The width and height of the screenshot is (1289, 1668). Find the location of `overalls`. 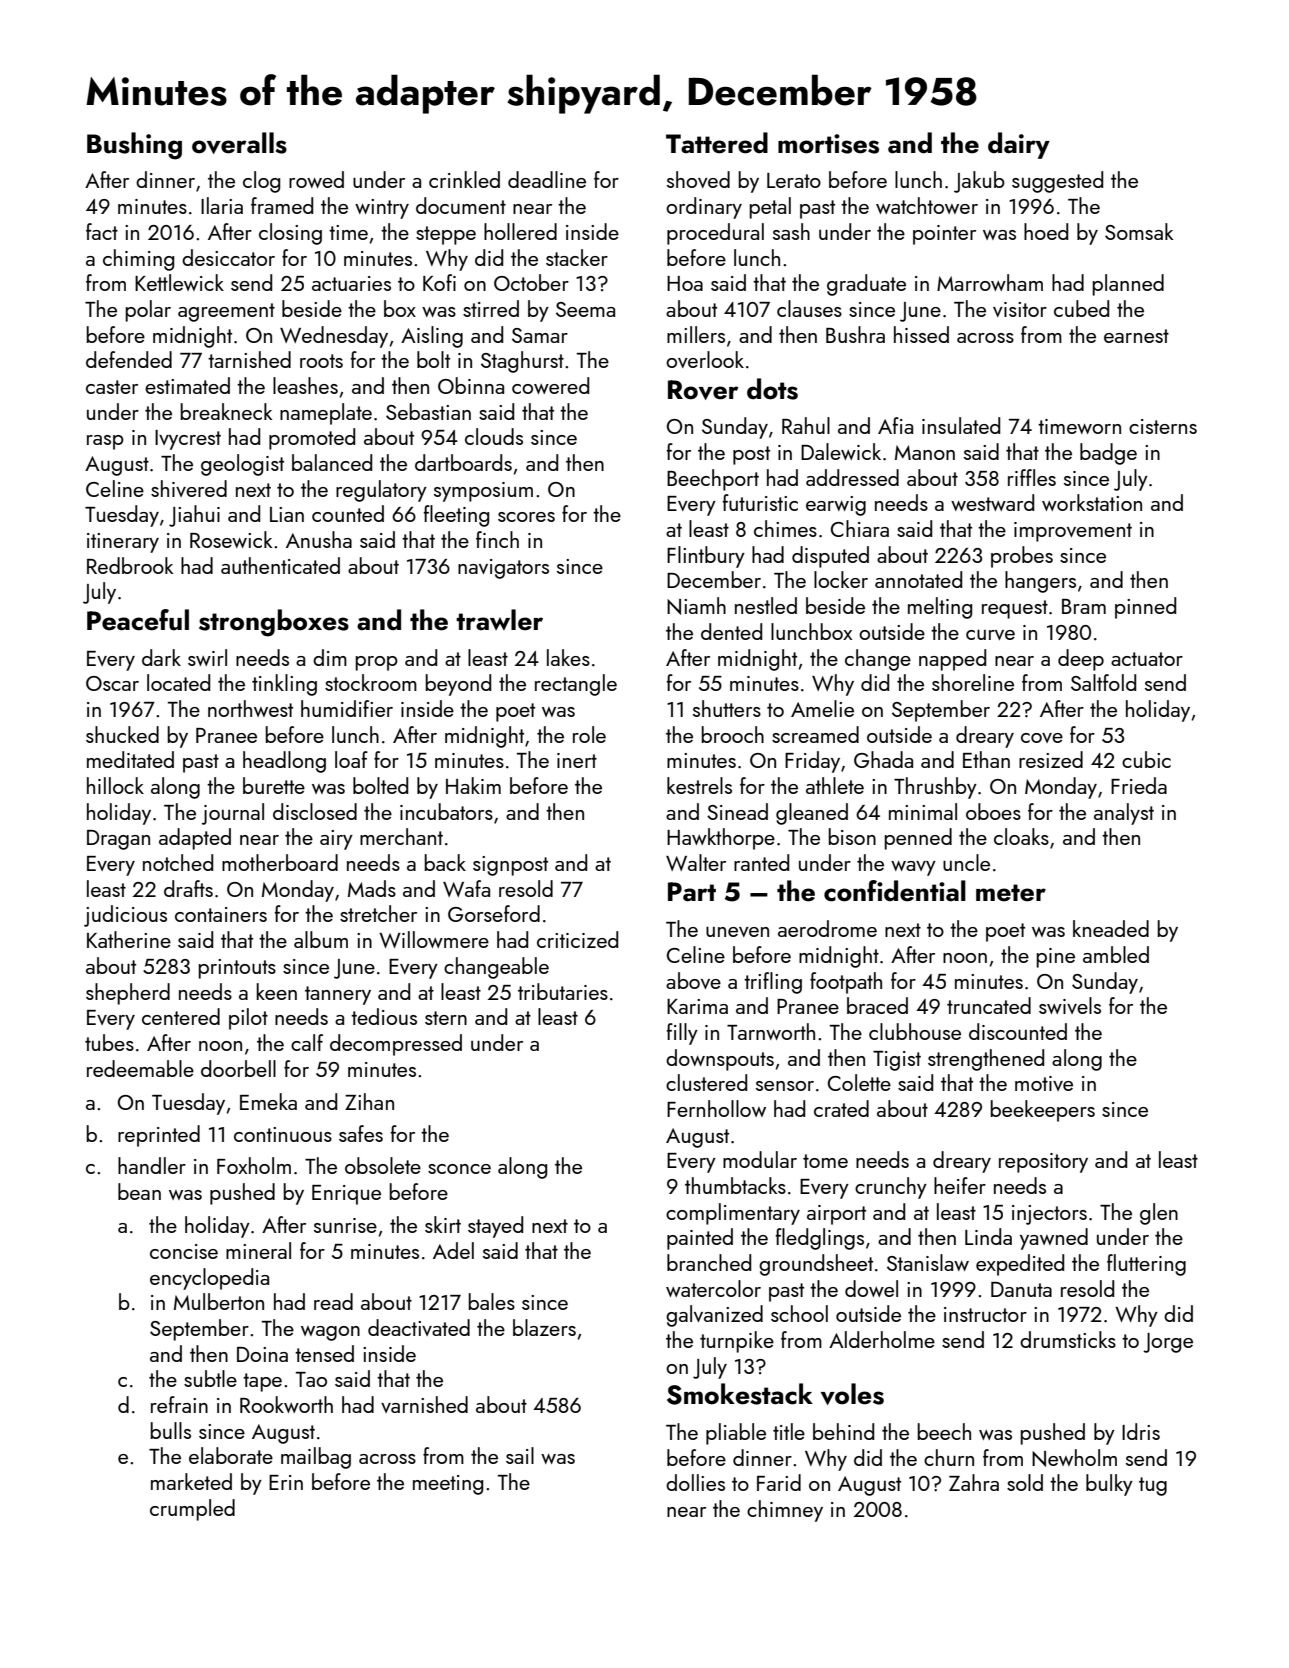

overalls is located at coordinates (239, 143).
